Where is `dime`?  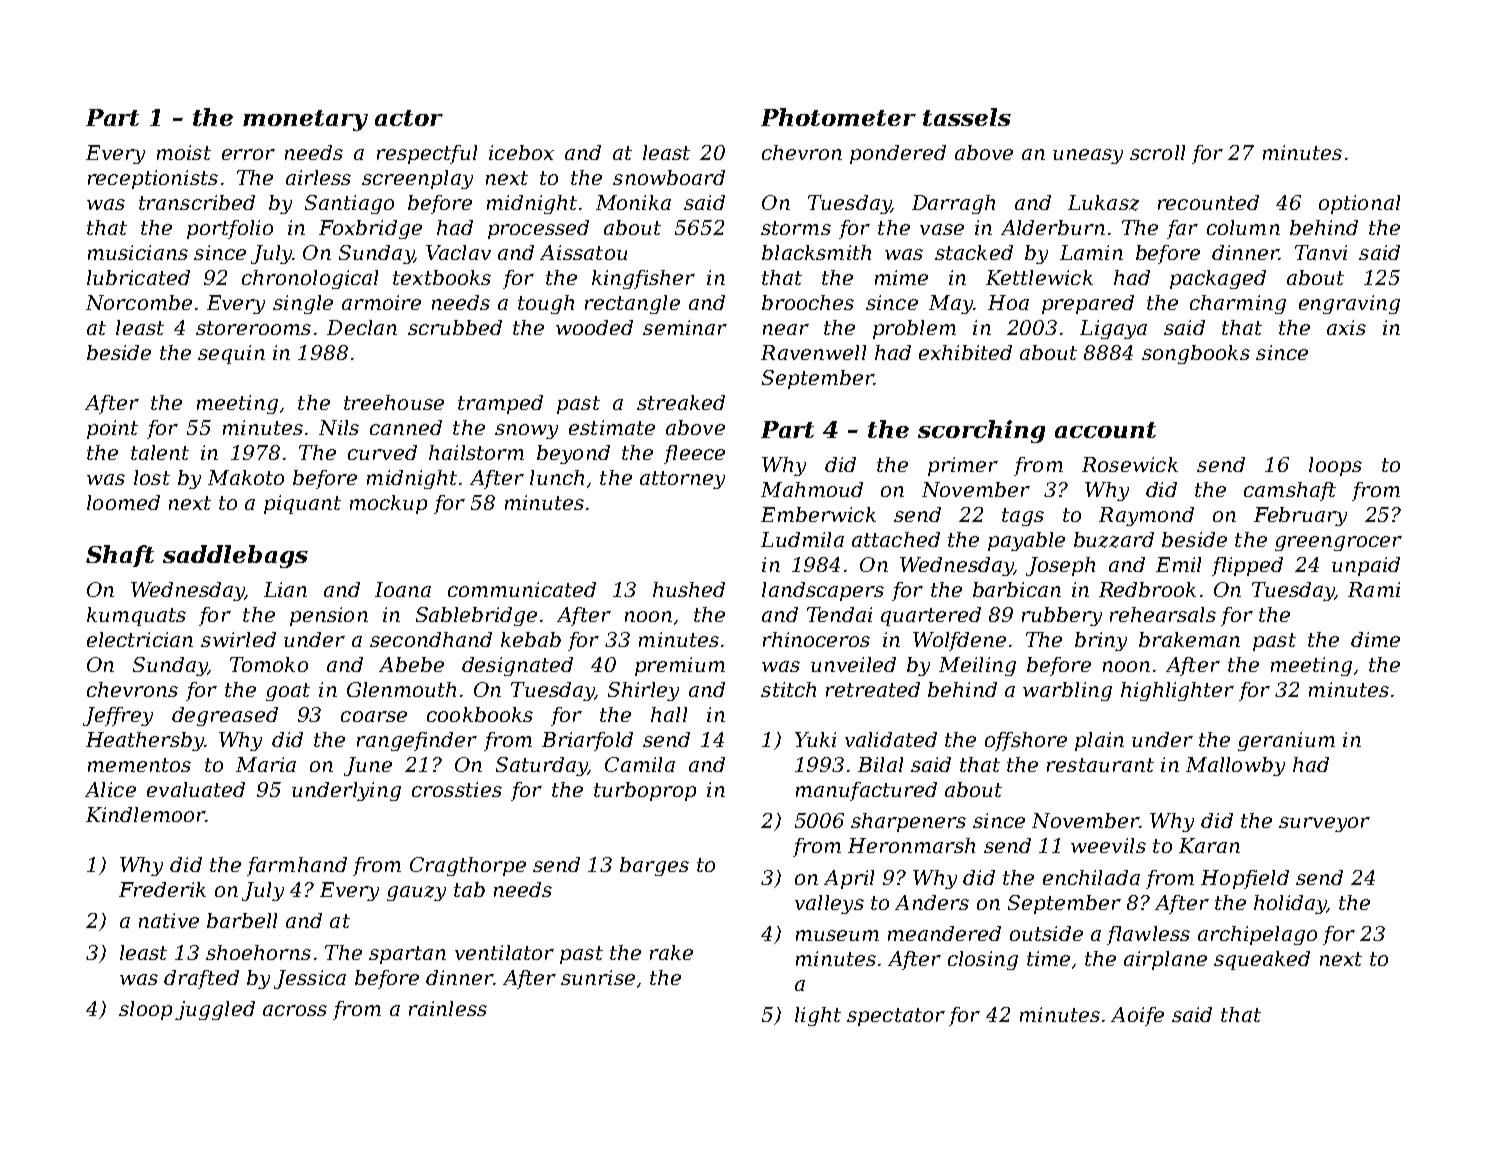
dime is located at coordinates (1375, 639).
